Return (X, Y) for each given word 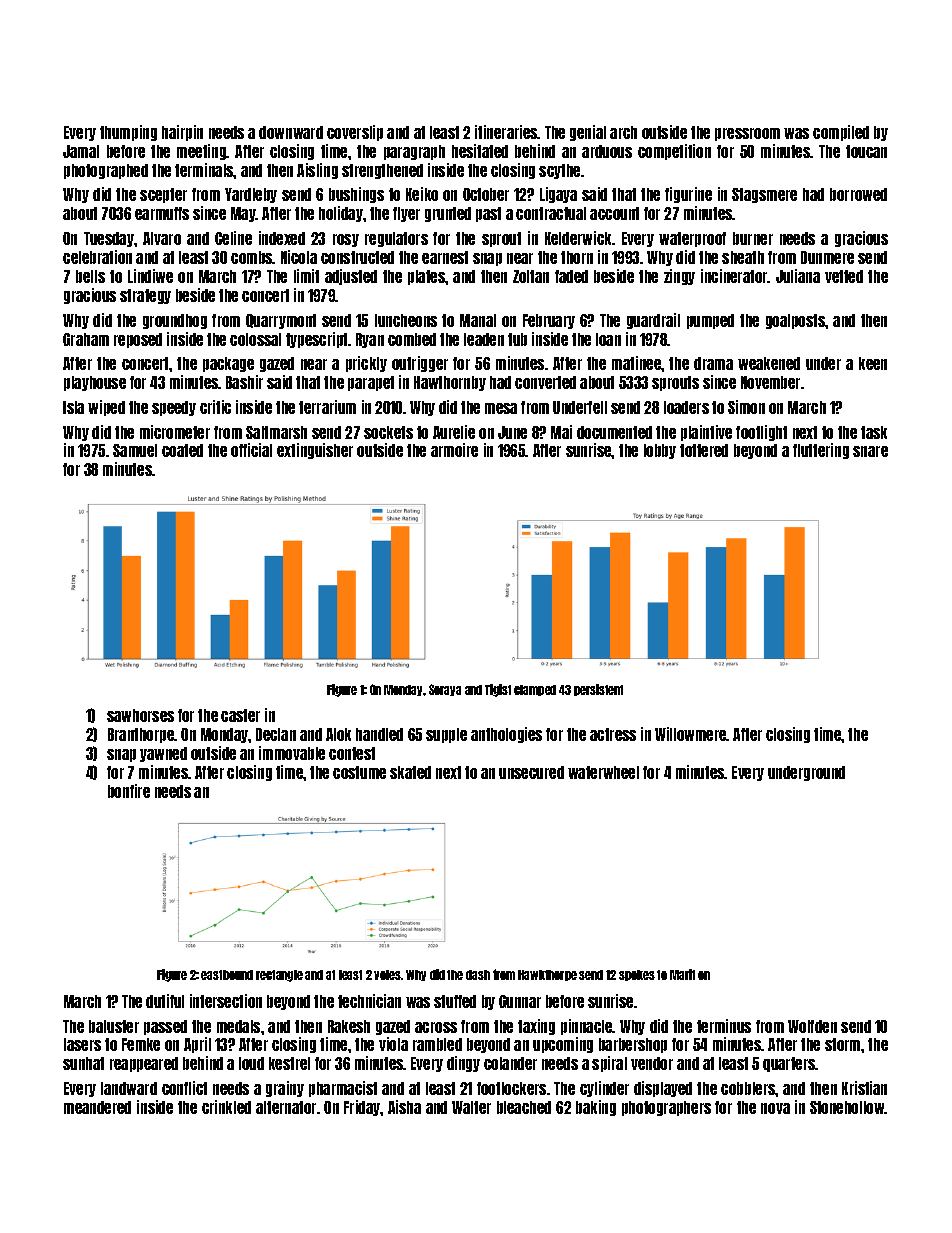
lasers (82, 1044)
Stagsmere (764, 195)
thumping (128, 133)
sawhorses (140, 715)
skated (410, 772)
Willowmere (691, 734)
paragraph (414, 152)
